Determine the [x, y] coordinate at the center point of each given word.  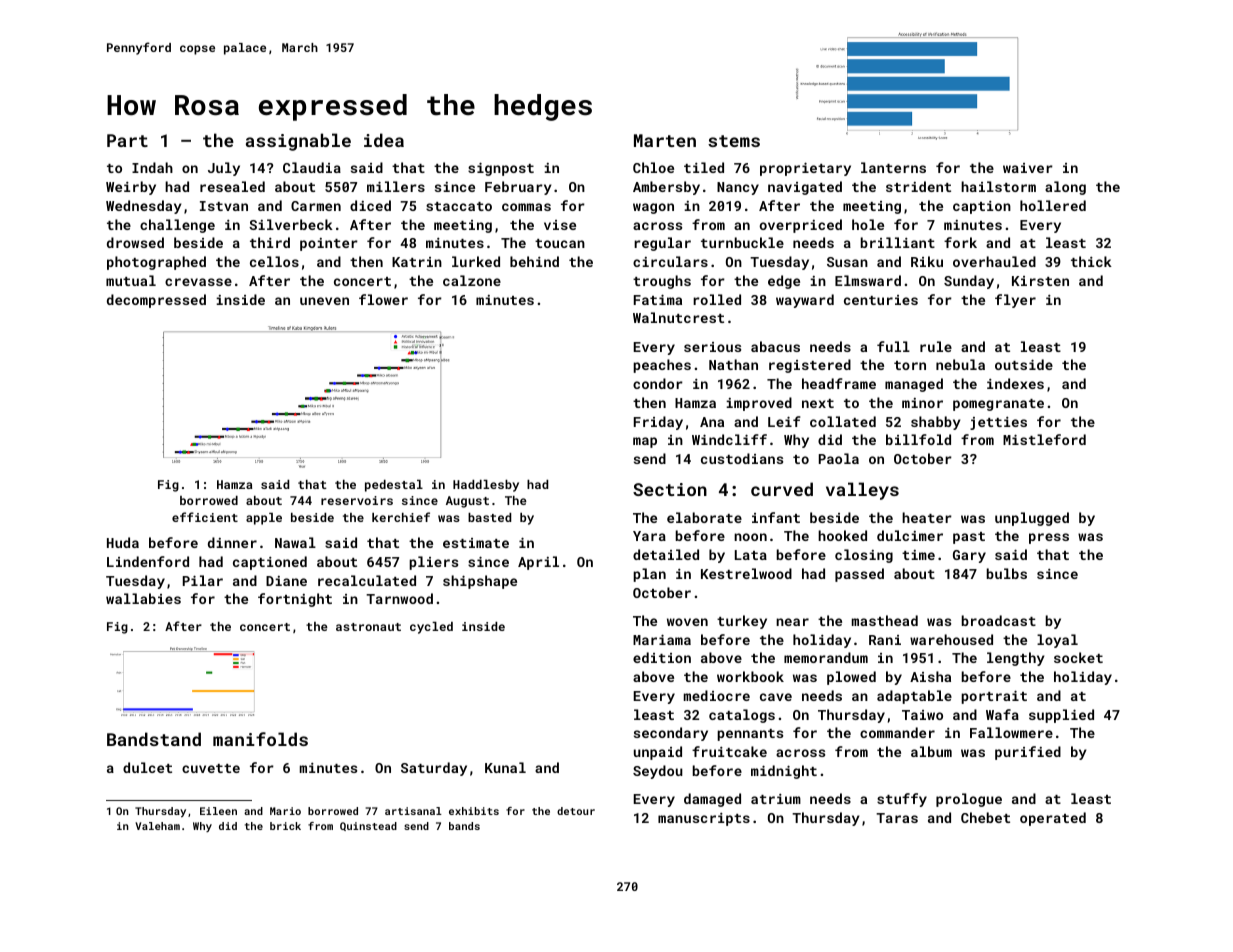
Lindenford [148, 561]
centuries [881, 300]
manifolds [260, 739]
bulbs [1007, 573]
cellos [274, 261]
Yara [649, 536]
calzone [472, 280]
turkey [742, 622]
